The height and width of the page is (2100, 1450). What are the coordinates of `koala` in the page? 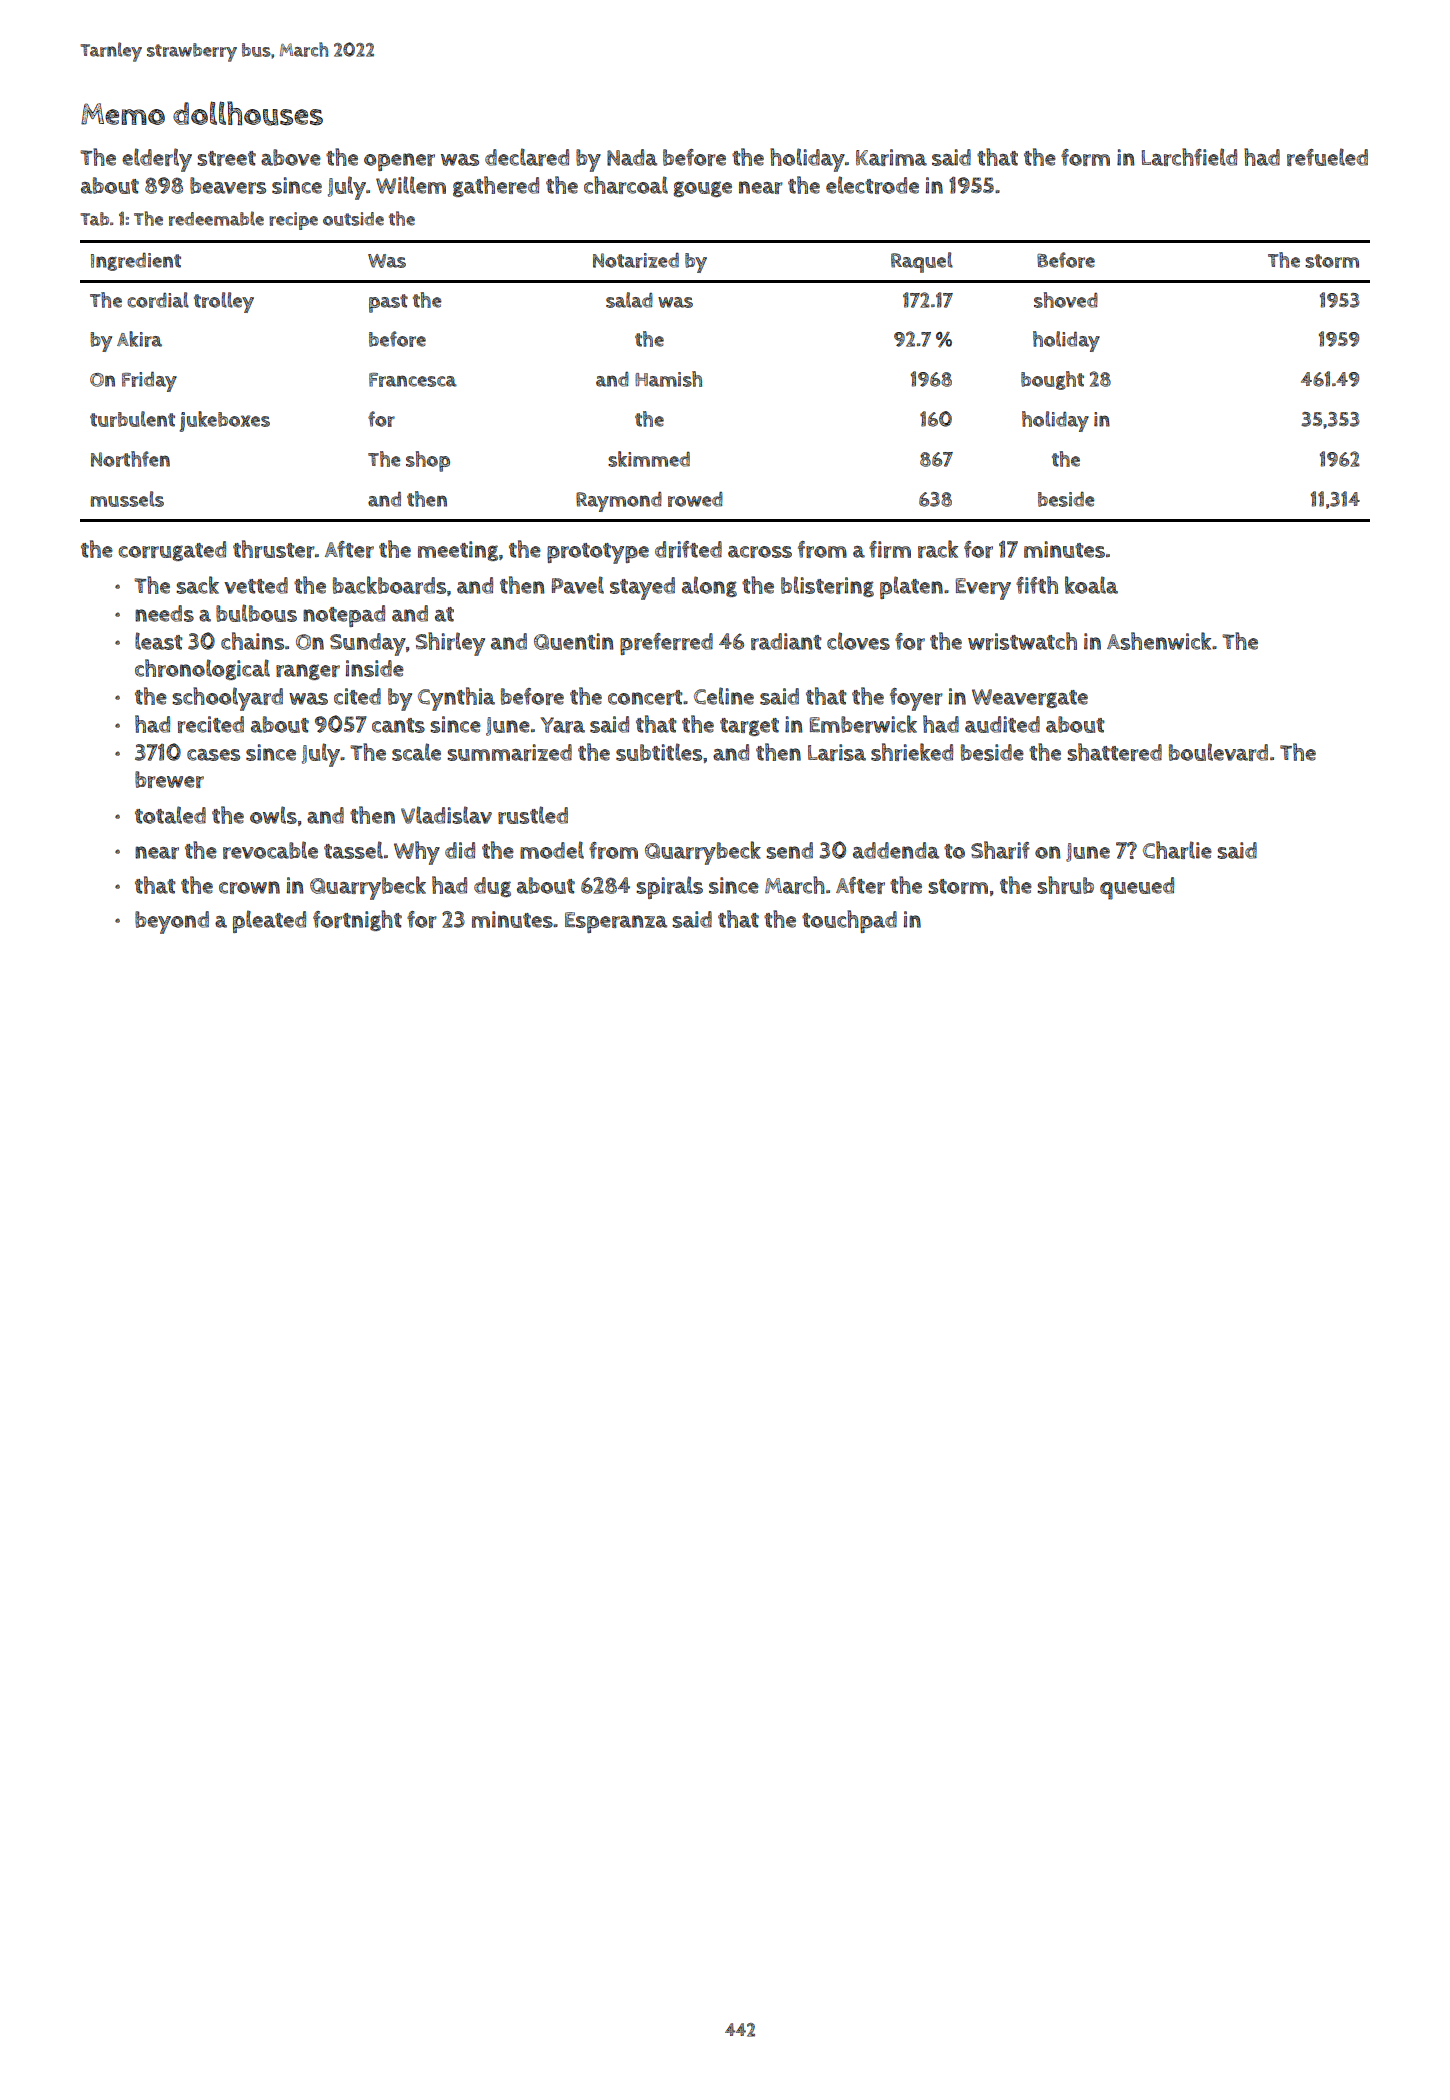 It's located at (1091, 585).
